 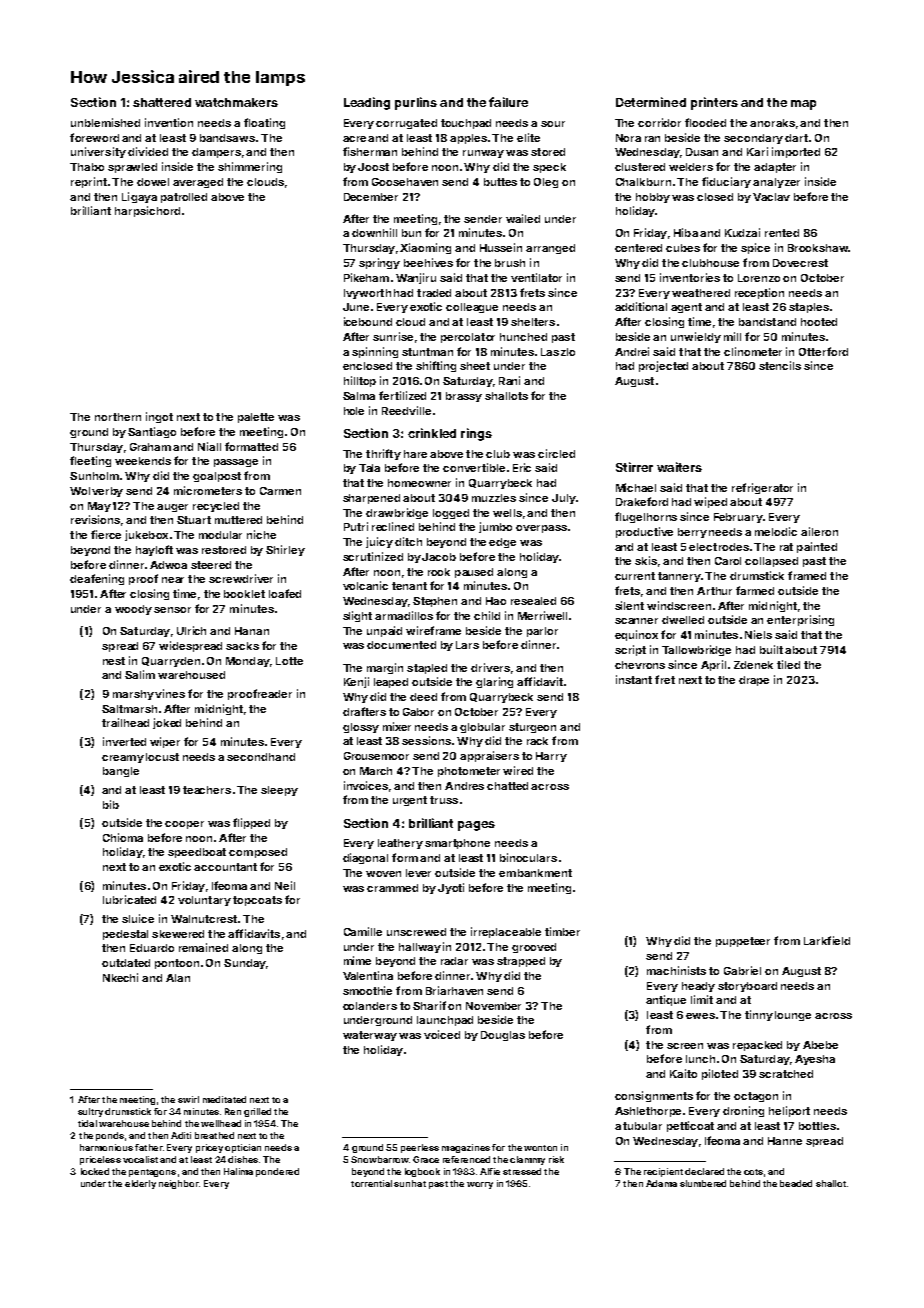 What do you see at coordinates (535, 873) in the screenshot?
I see `embankment` at bounding box center [535, 873].
